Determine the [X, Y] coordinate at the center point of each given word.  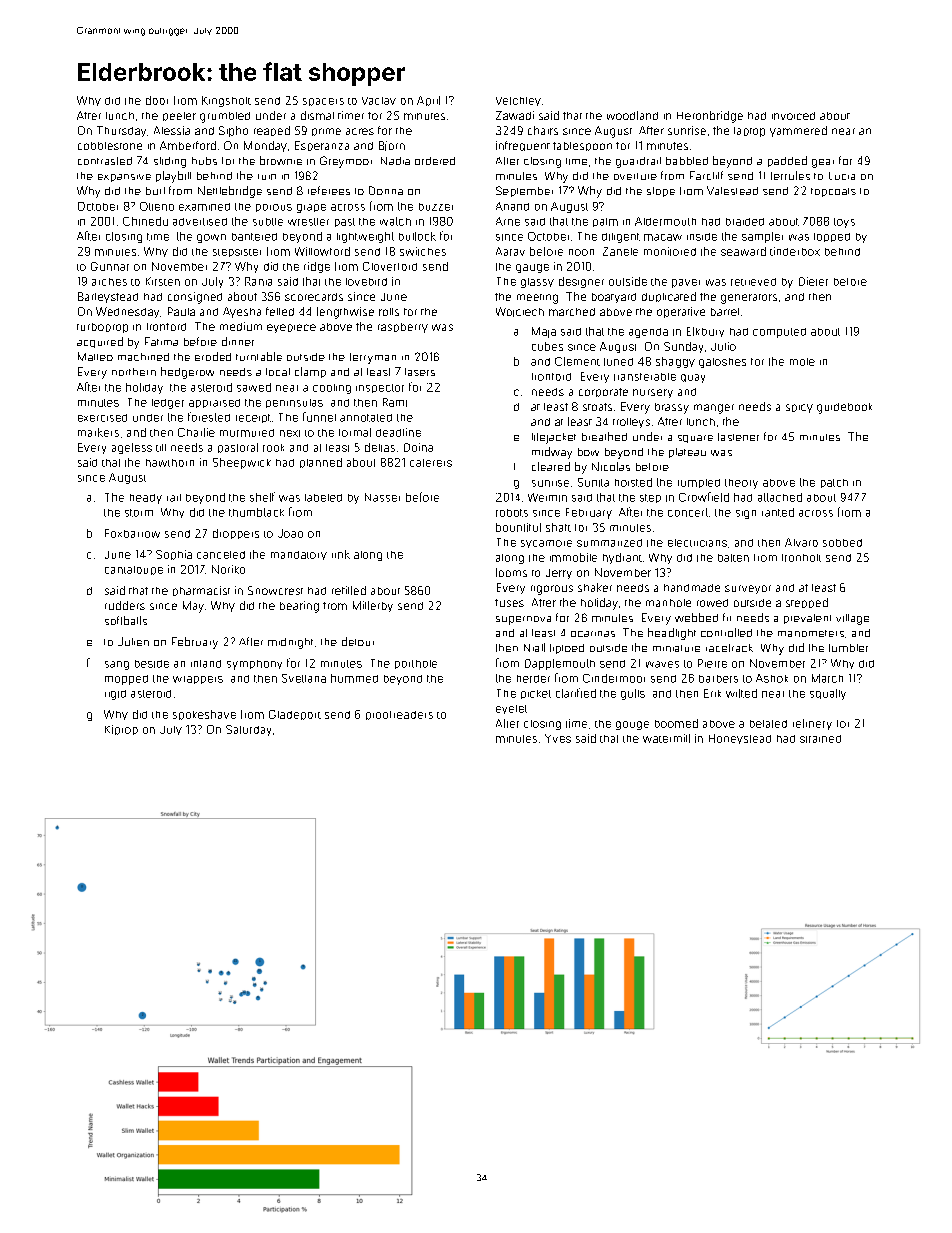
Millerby [373, 606]
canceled [221, 555]
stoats [597, 407]
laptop [749, 132]
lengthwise [345, 313]
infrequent [523, 146]
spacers [323, 102]
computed [779, 333]
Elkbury [705, 332]
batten [733, 558]
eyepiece [291, 328]
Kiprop [121, 730]
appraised [214, 403]
